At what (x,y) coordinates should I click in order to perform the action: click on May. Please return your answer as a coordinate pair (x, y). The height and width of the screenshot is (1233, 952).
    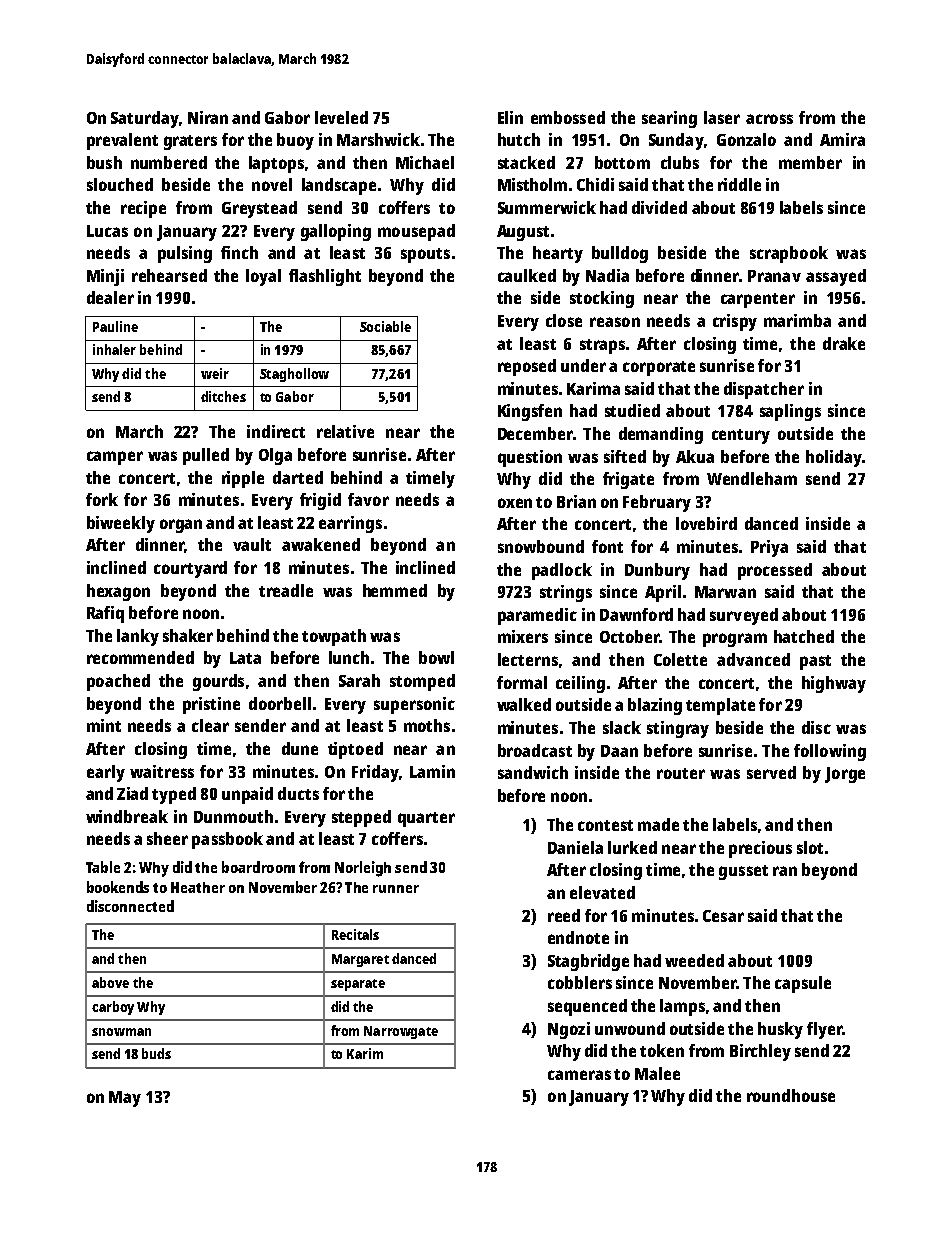
    Looking at the image, I should click on (125, 1099).
